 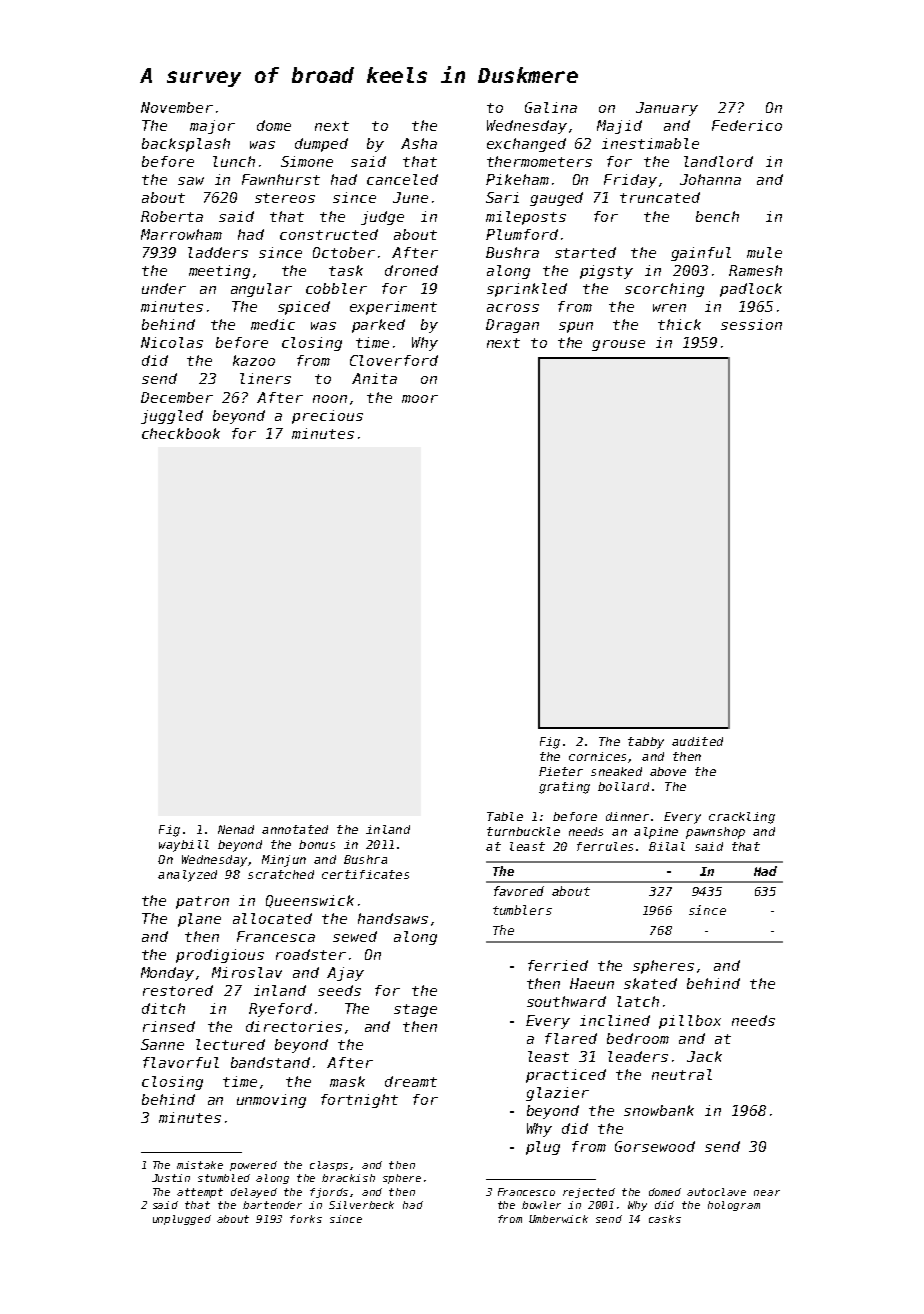 I want to click on grating, so click(x=564, y=788).
